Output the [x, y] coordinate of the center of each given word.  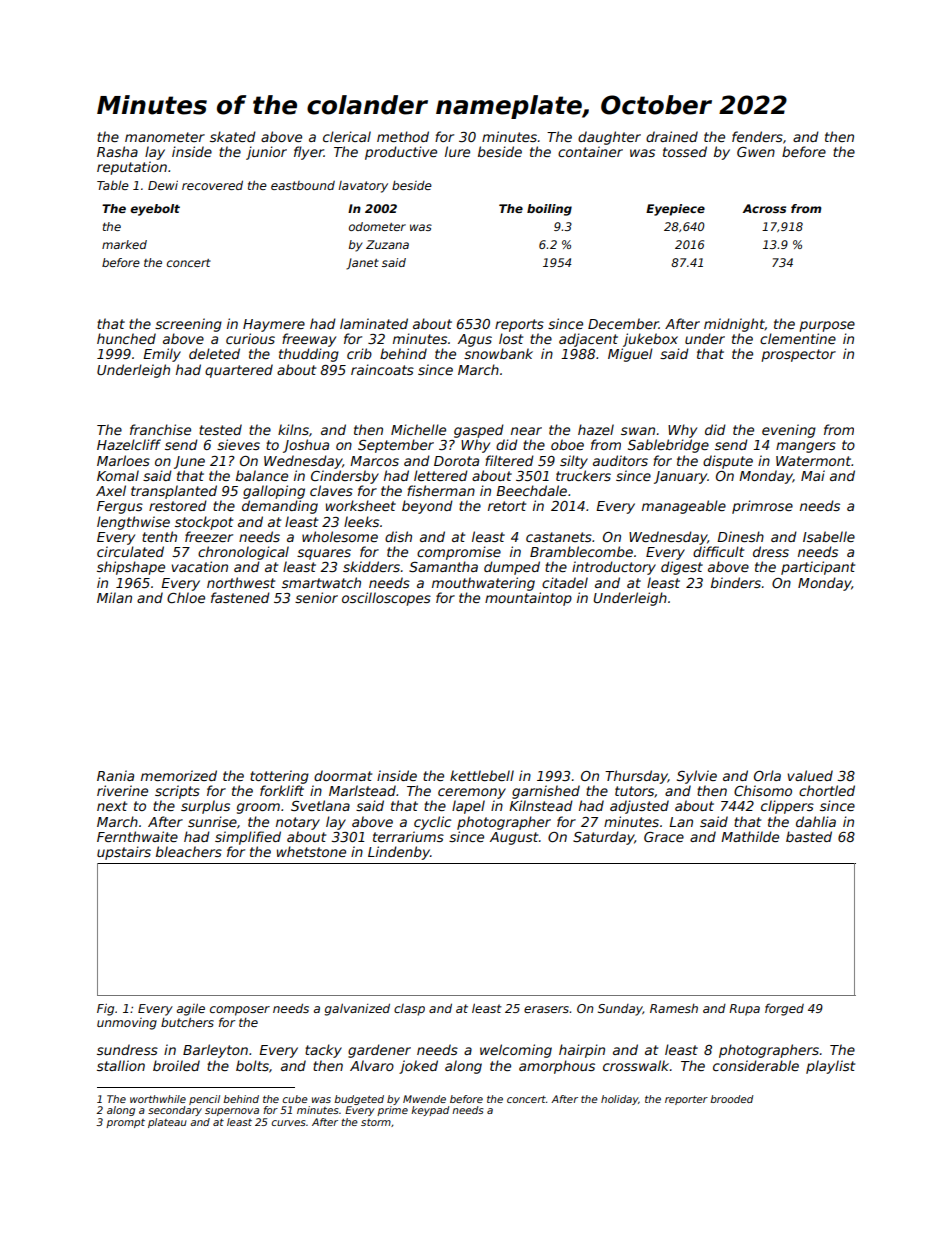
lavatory [363, 187]
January [681, 477]
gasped [479, 431]
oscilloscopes [386, 599]
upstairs [124, 853]
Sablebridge [668, 446]
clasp [409, 1010]
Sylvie [697, 777]
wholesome [340, 536]
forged [784, 1009]
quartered [239, 371]
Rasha [117, 151]
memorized [179, 775]
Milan [114, 597]
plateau [167, 1123]
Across [764, 208]
